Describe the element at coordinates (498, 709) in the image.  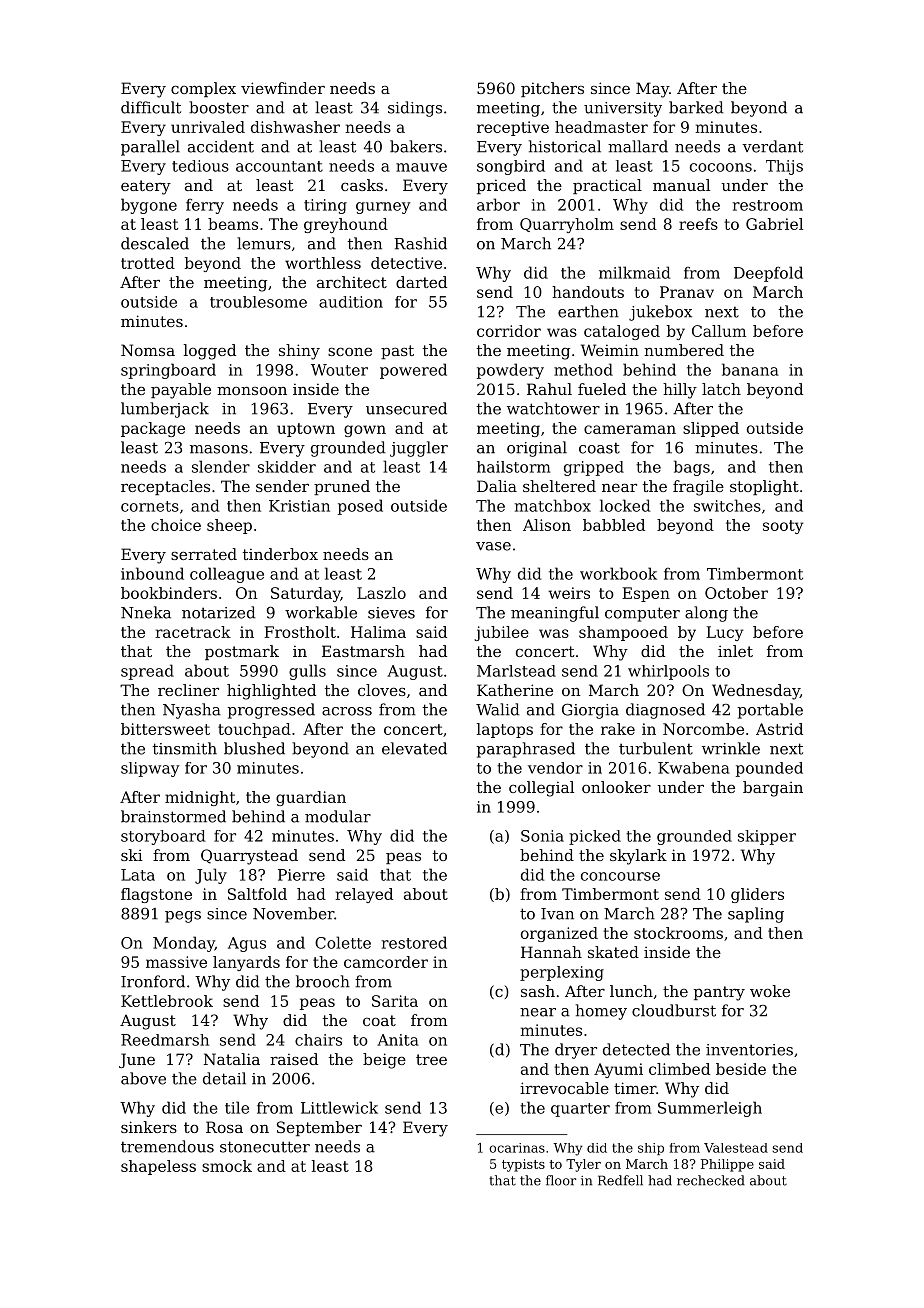
I see `Walid` at that location.
